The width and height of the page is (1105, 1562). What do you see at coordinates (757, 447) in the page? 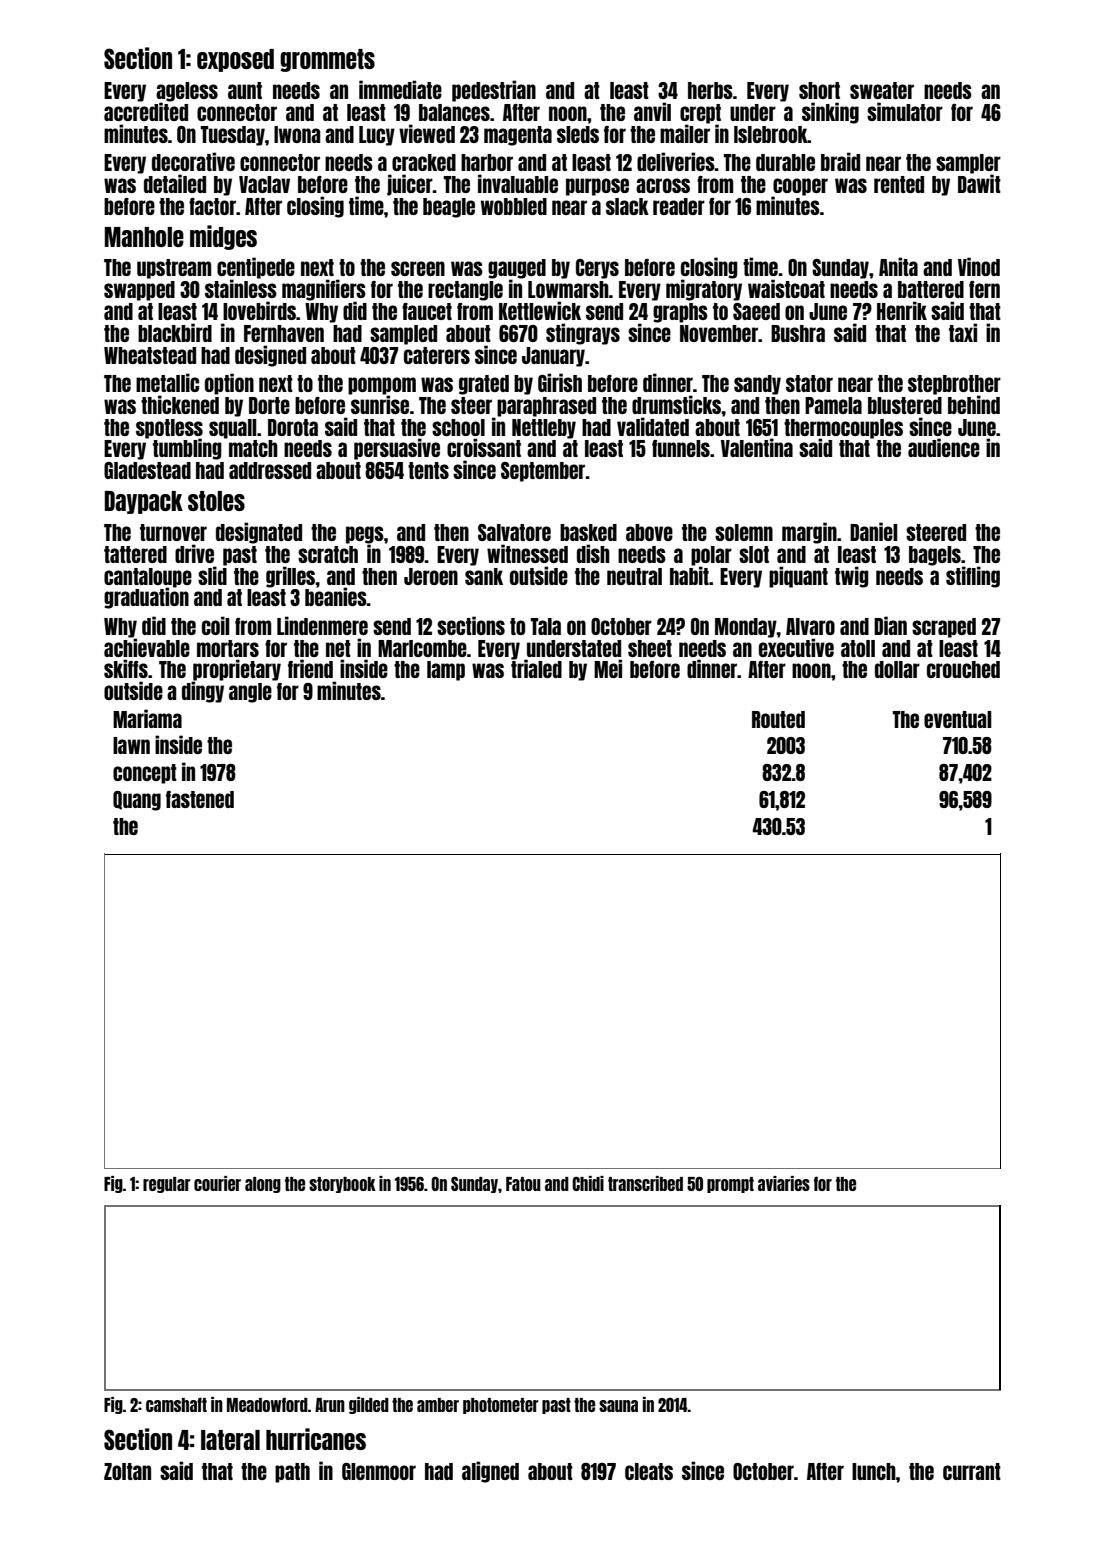
I see `Valentina` at bounding box center [757, 447].
